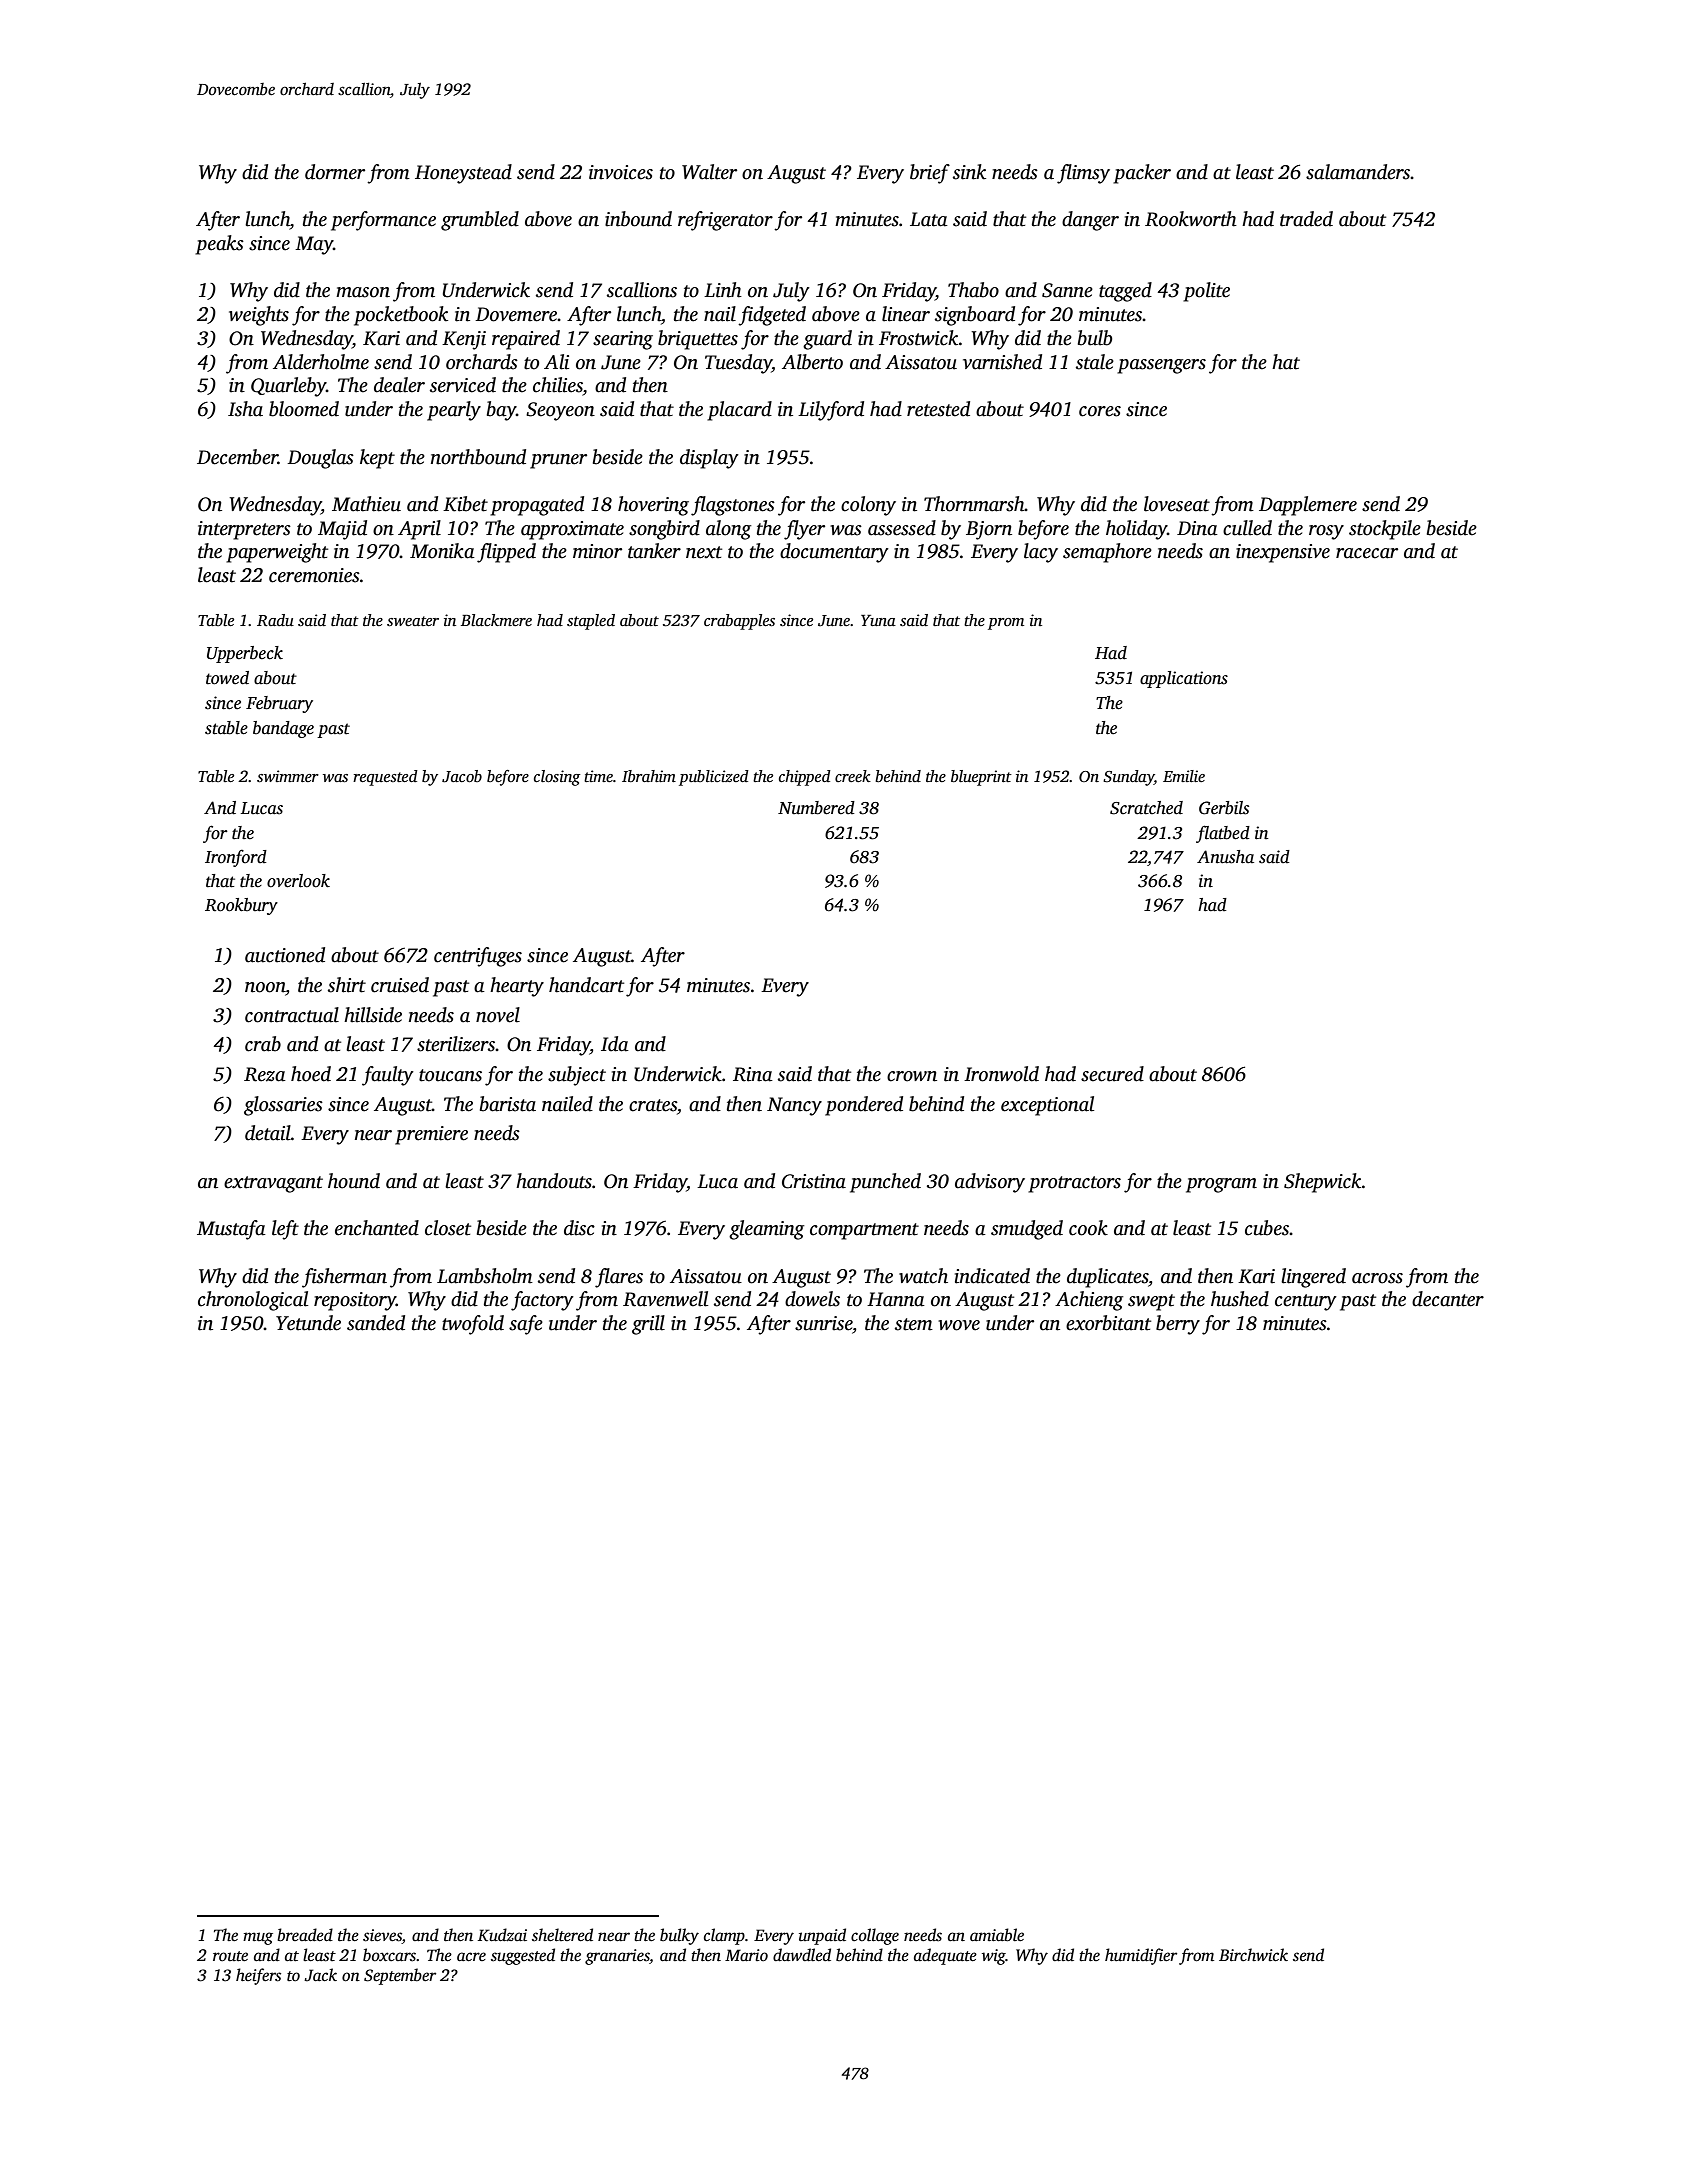  Describe the element at coordinates (400, 1976) in the image. I see `September` at that location.
